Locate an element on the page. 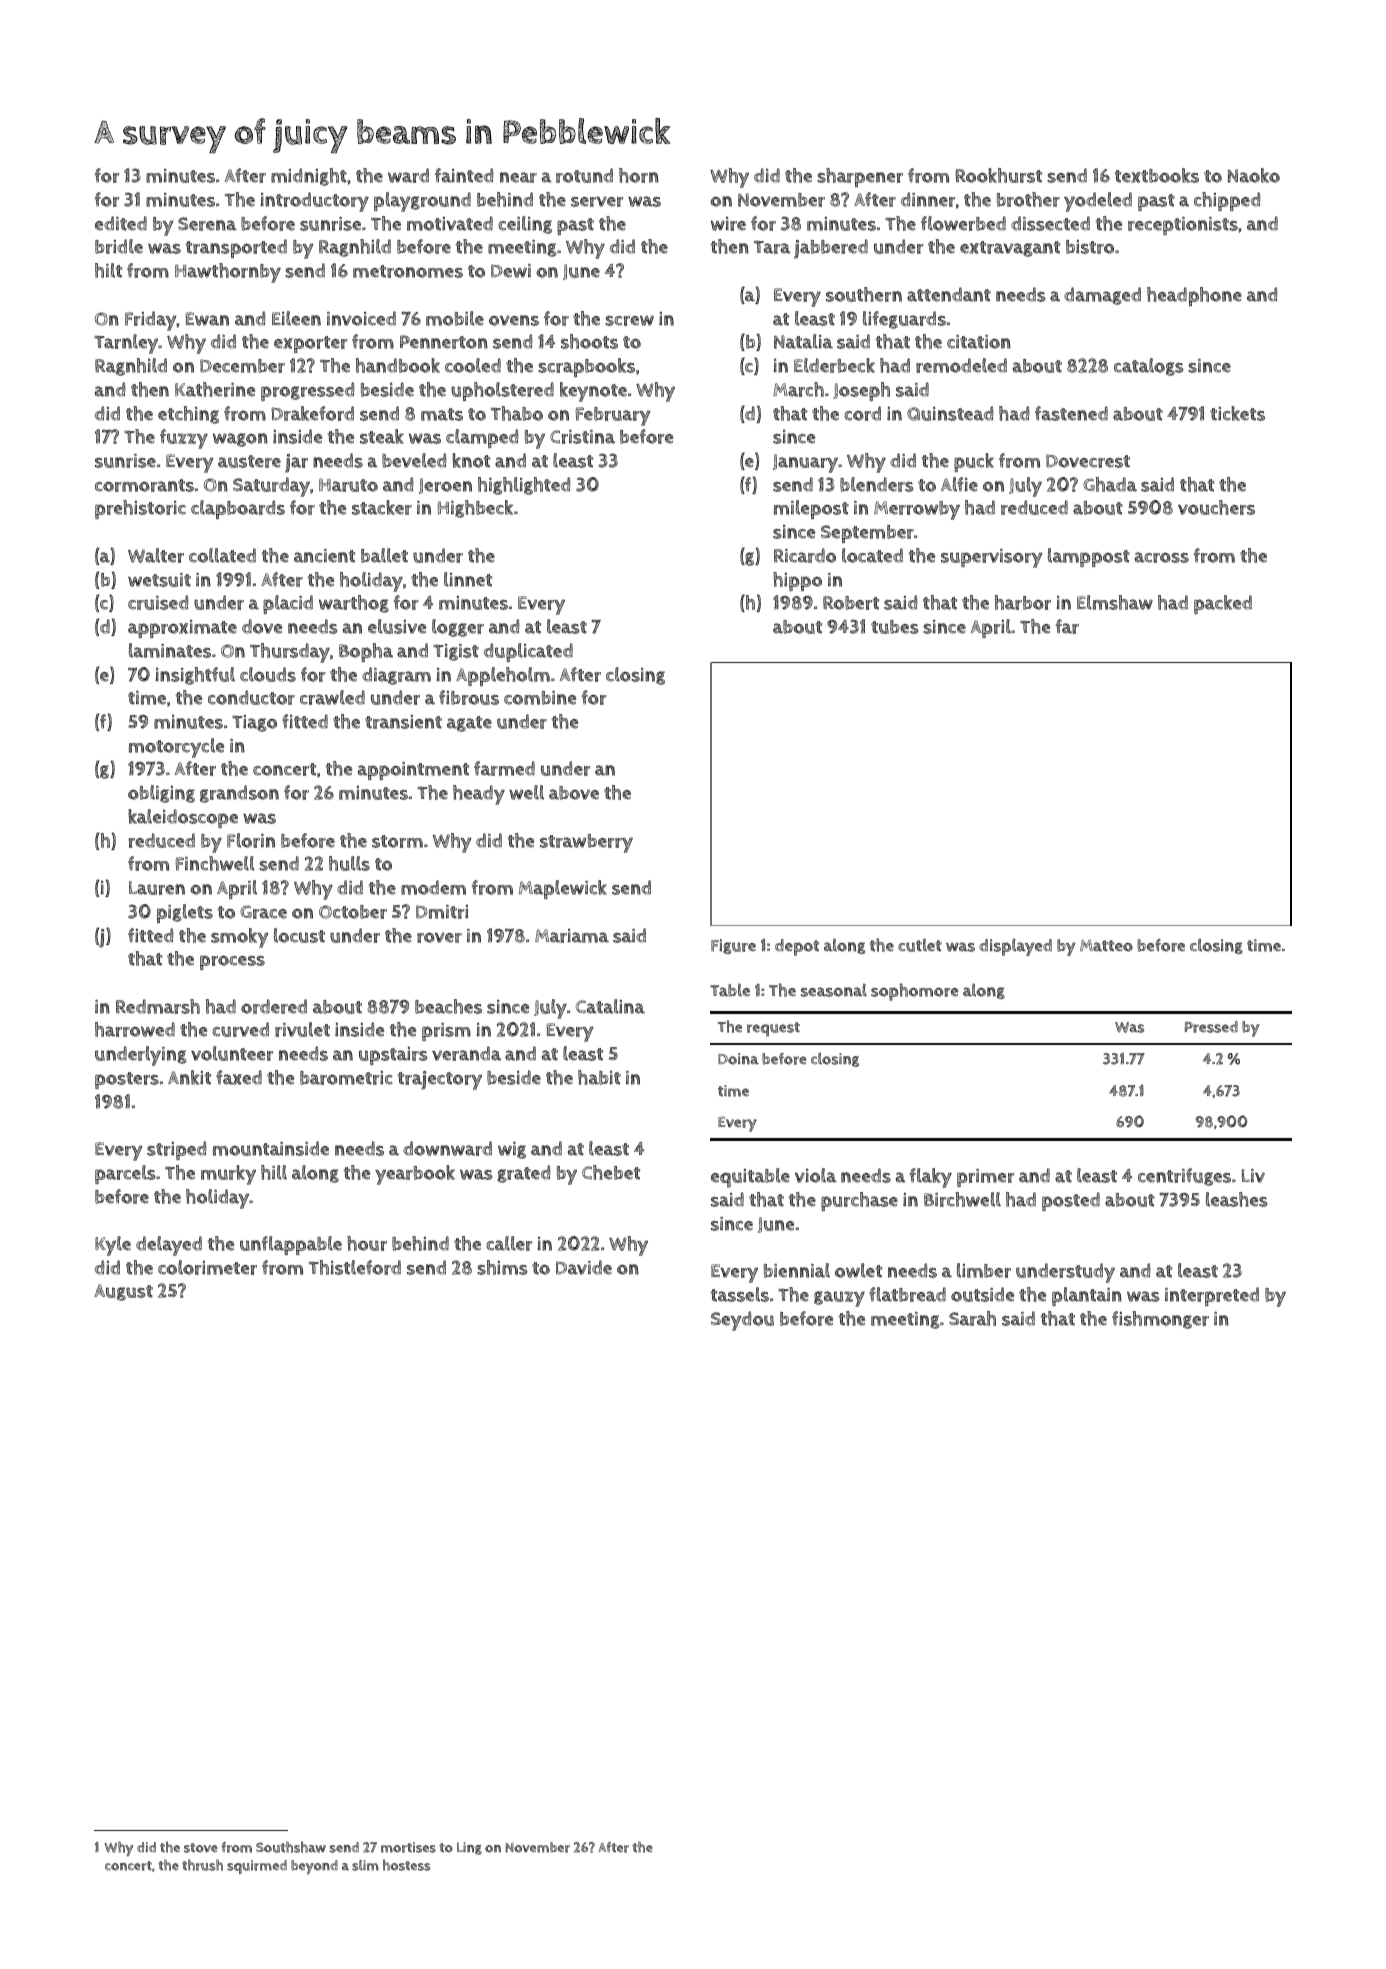 The image size is (1386, 1969). hippo is located at coordinates (797, 581).
